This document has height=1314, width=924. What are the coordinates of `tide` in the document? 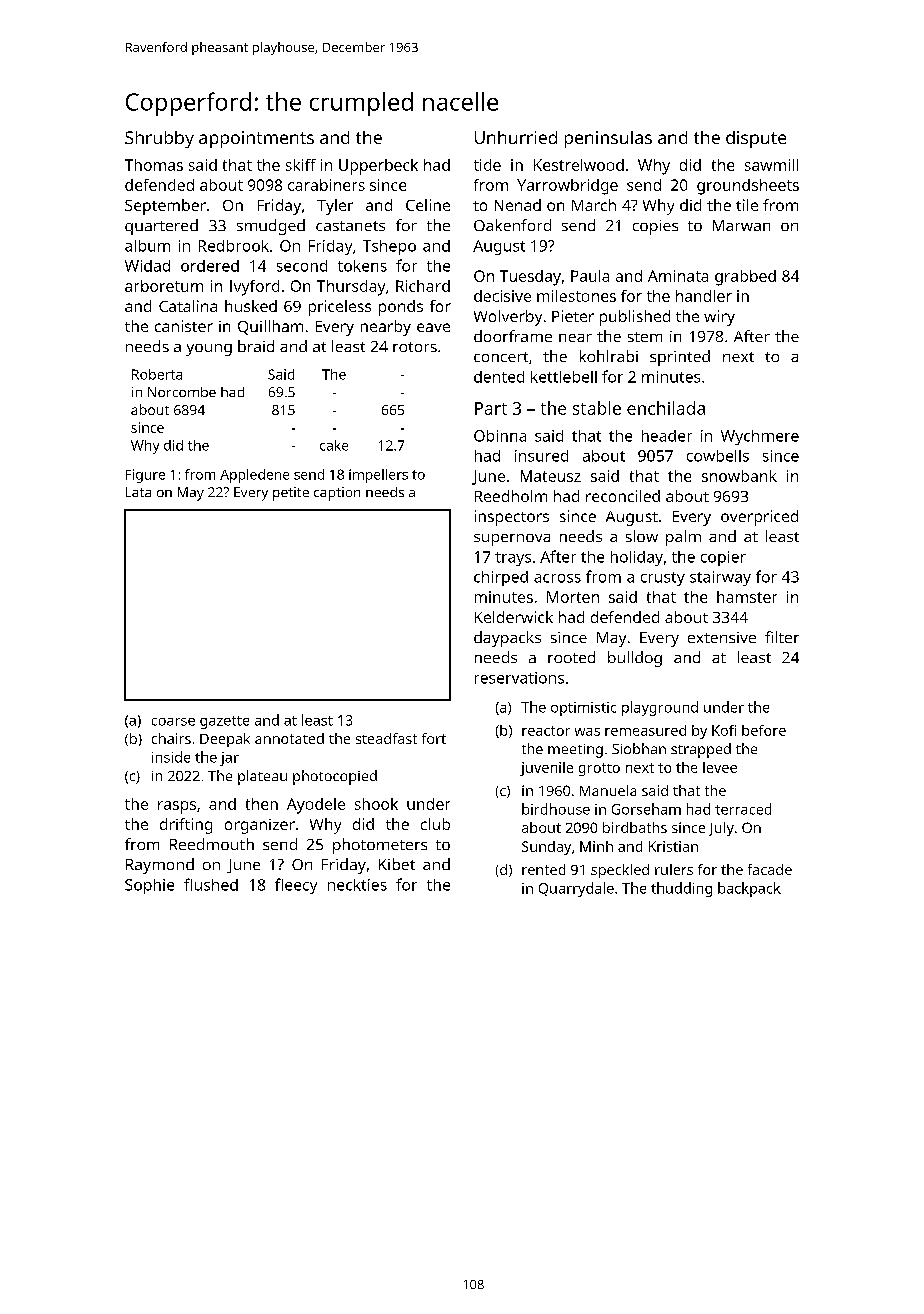 It's located at (487, 165).
